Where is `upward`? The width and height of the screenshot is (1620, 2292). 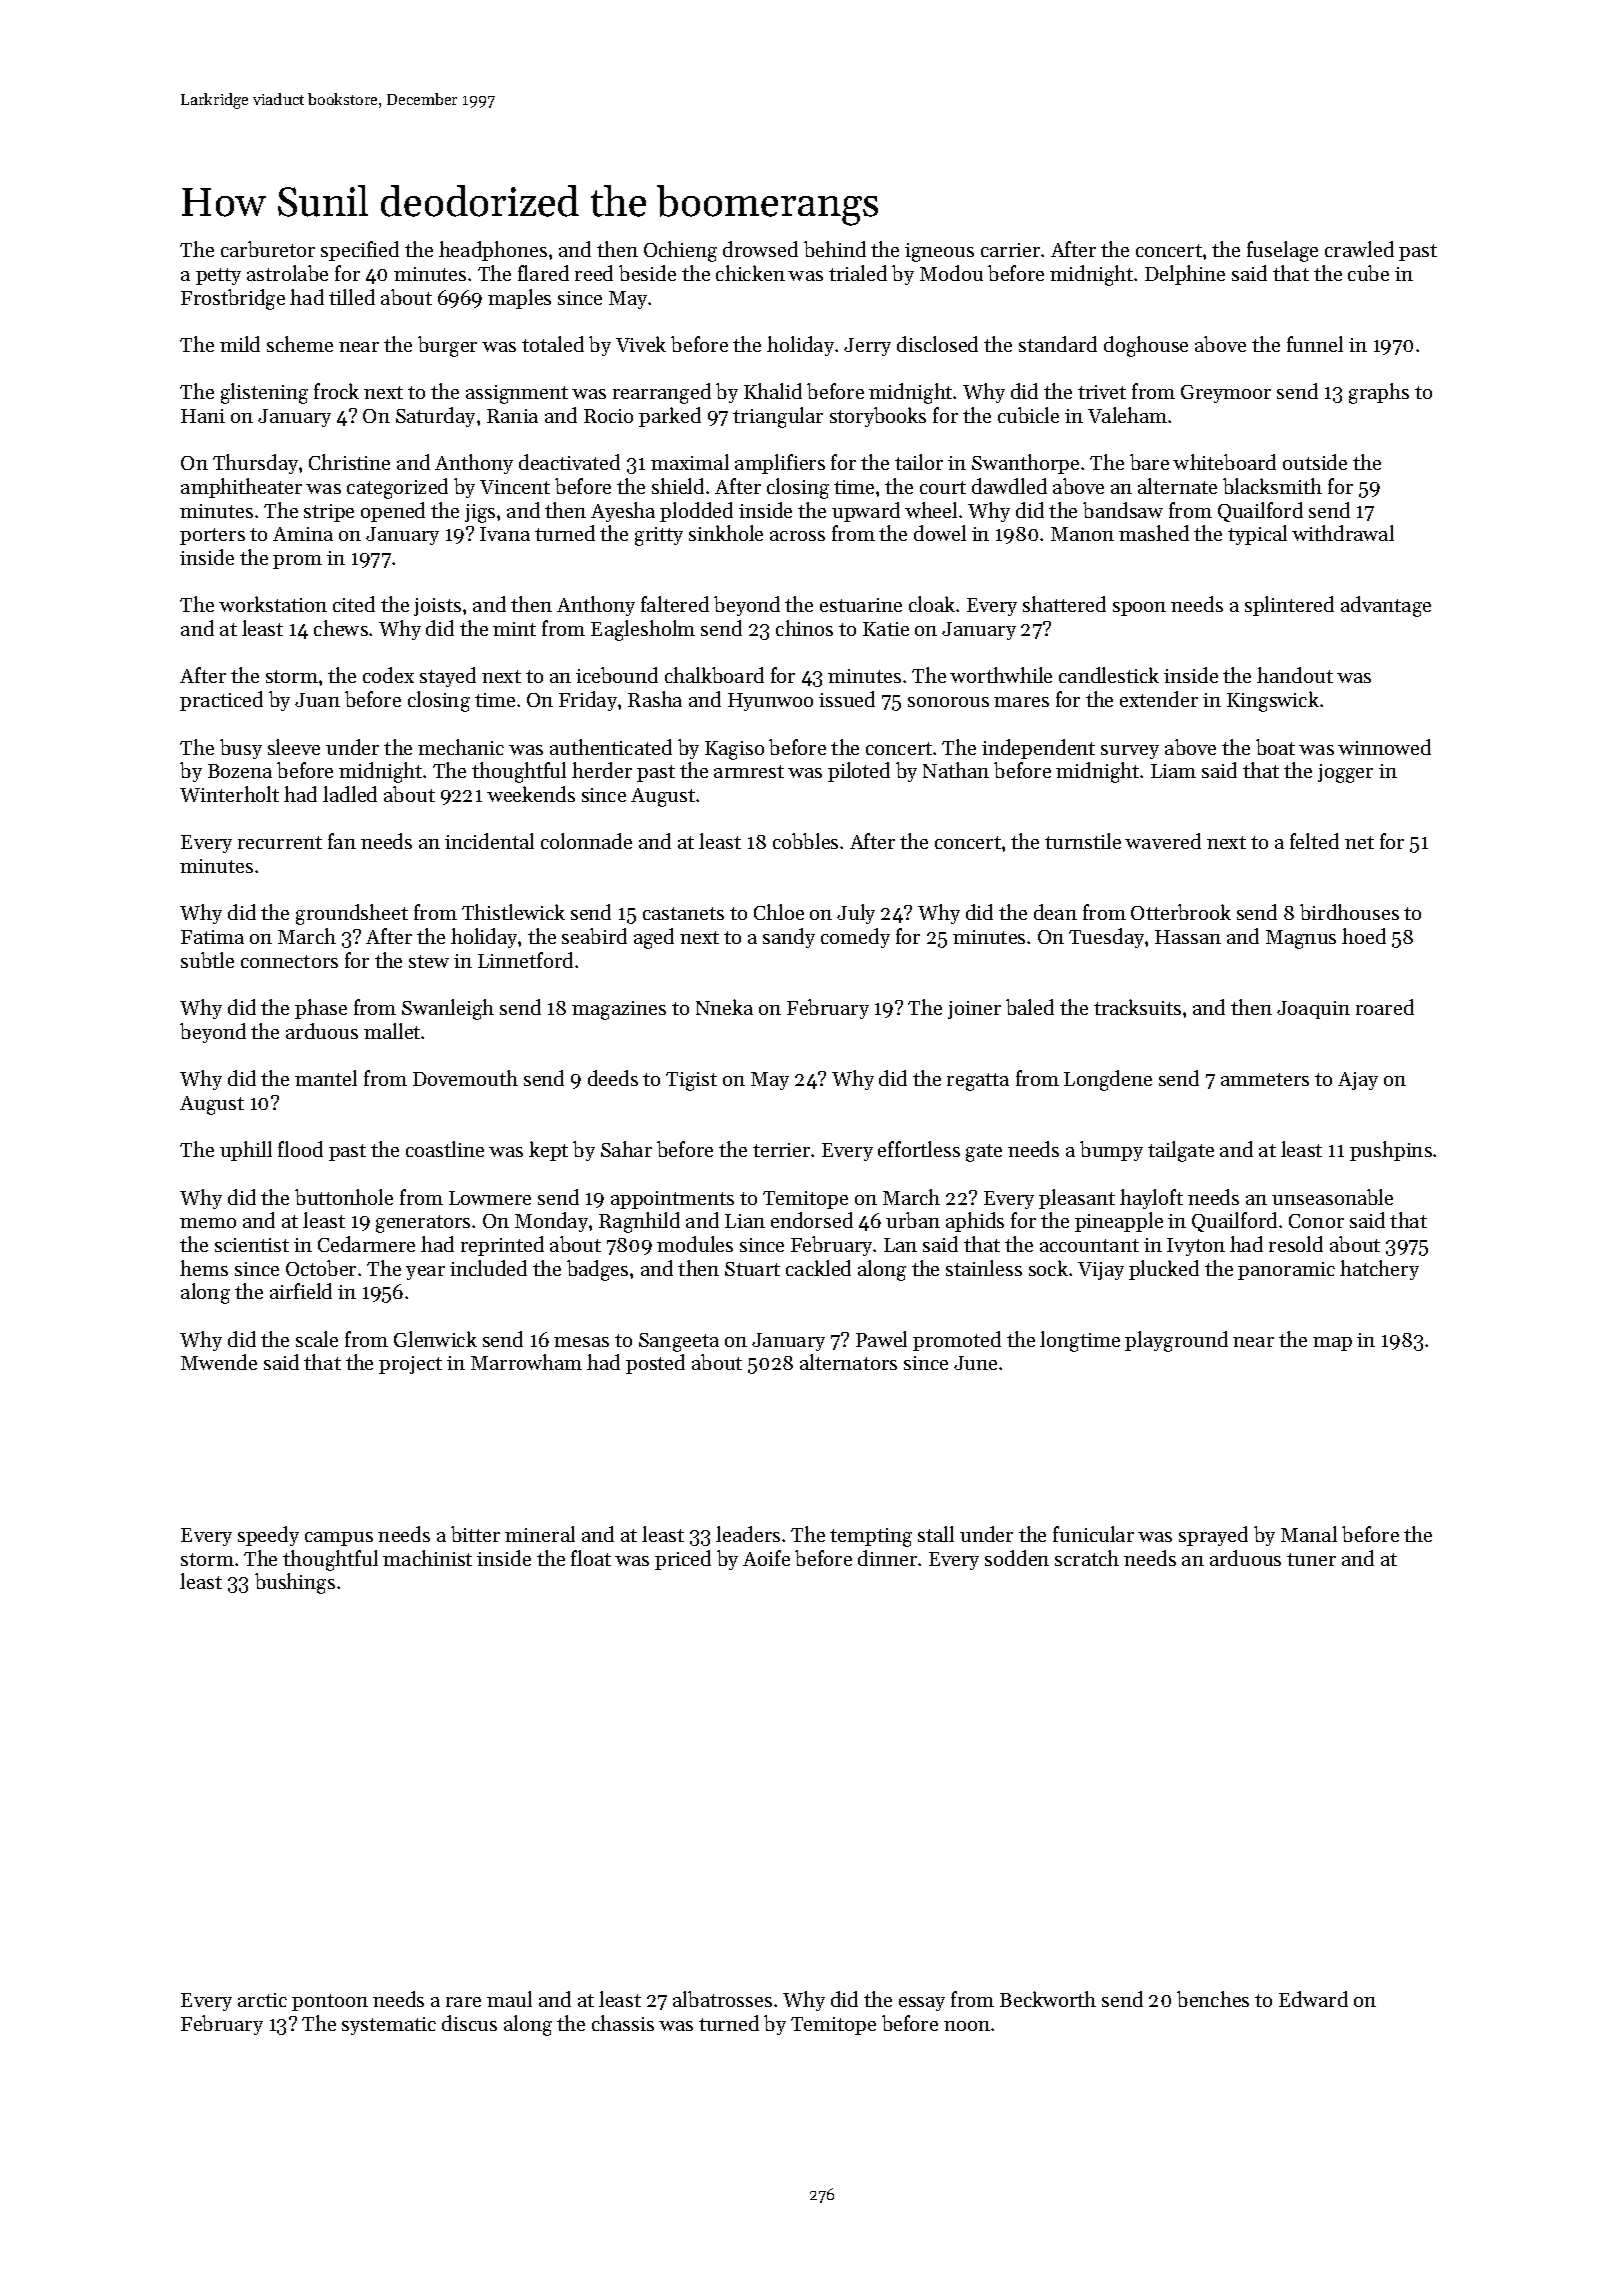
upward is located at coordinates (866, 512).
